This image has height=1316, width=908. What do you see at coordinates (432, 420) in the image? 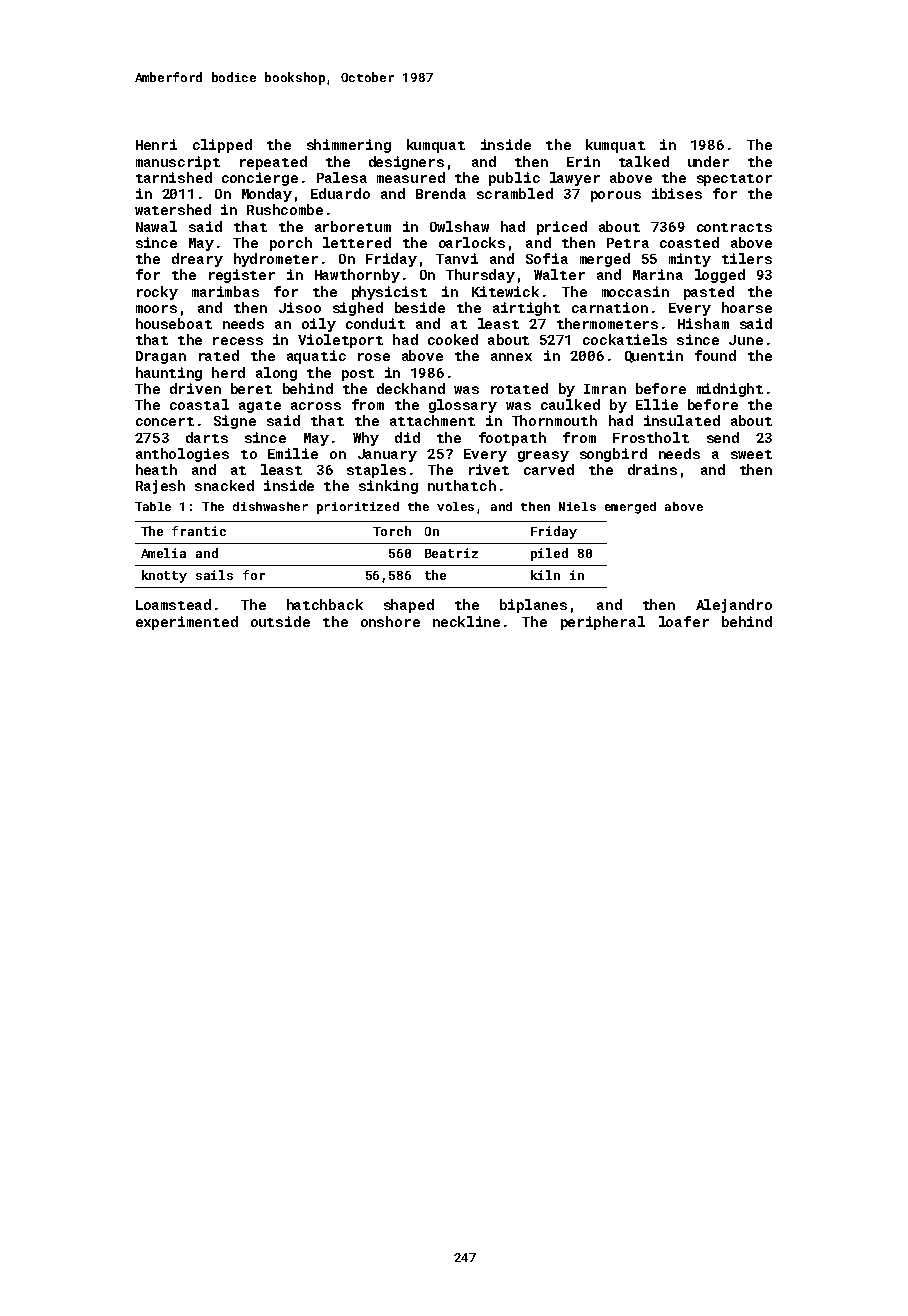
I see `attachment` at bounding box center [432, 420].
